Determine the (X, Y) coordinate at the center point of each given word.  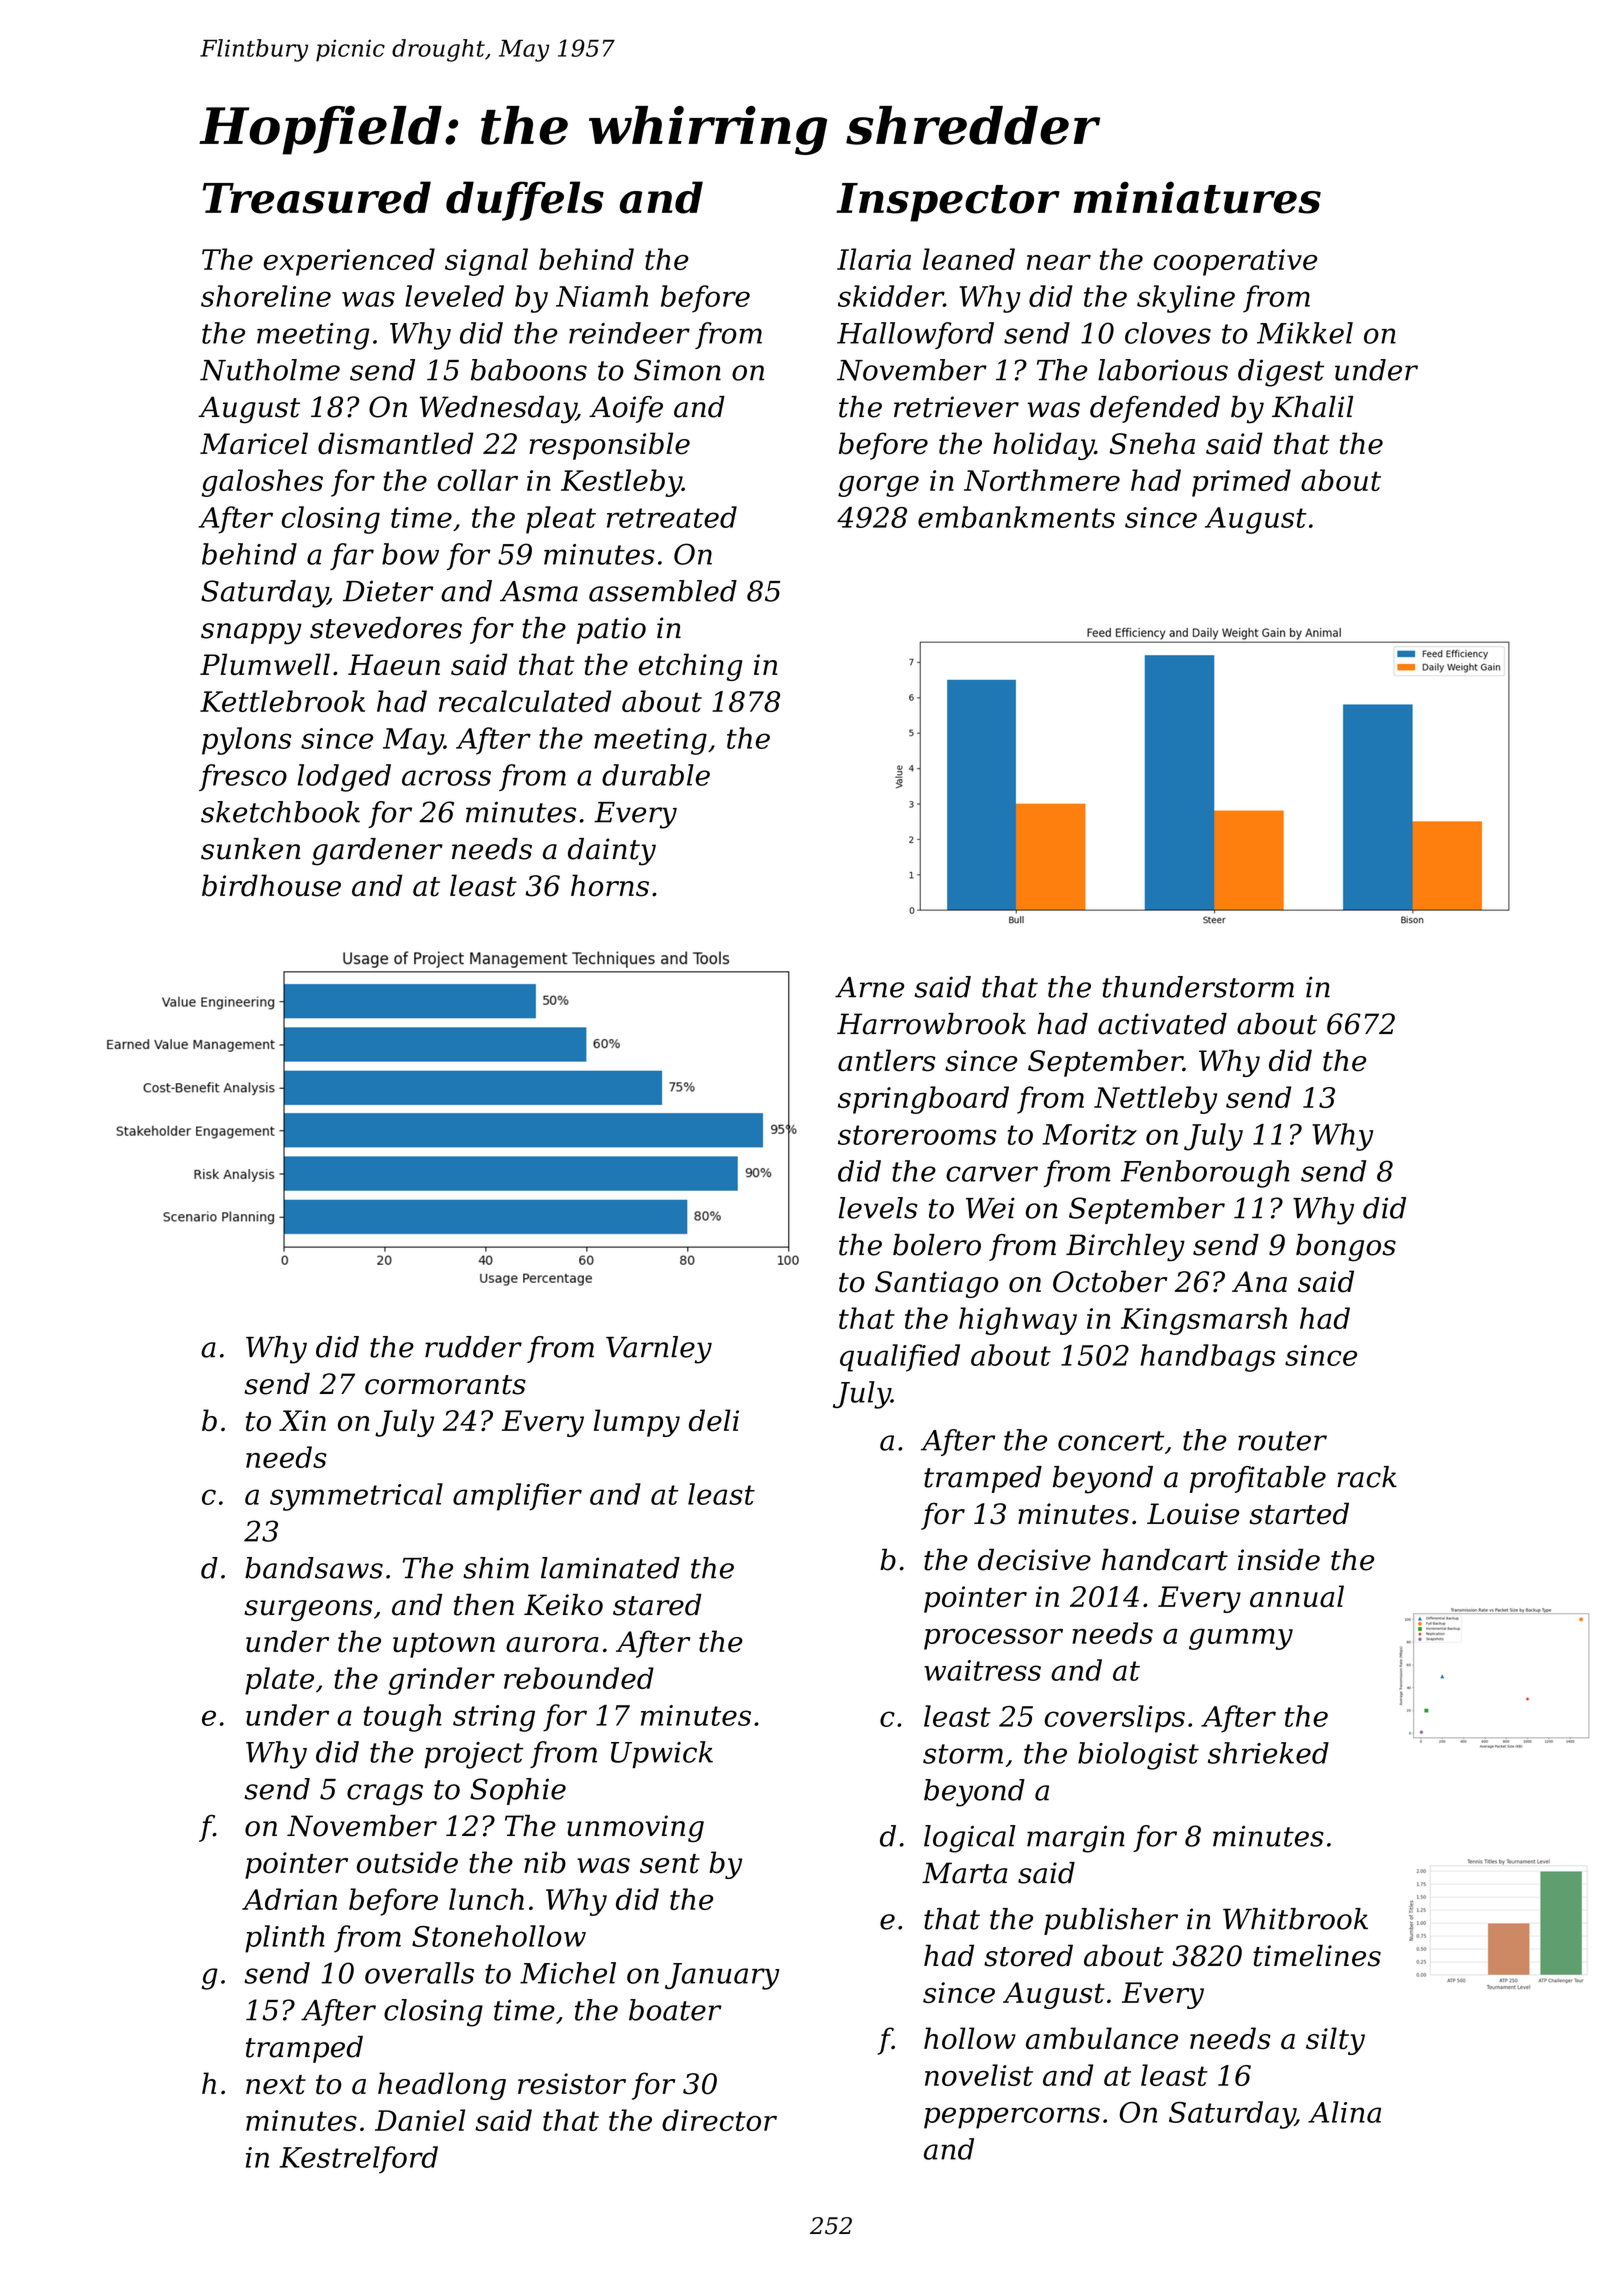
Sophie (518, 1791)
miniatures (1197, 197)
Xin (302, 1420)
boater (675, 2010)
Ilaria (874, 259)
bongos (1346, 1248)
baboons (529, 370)
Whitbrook (1295, 1919)
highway (1018, 1321)
